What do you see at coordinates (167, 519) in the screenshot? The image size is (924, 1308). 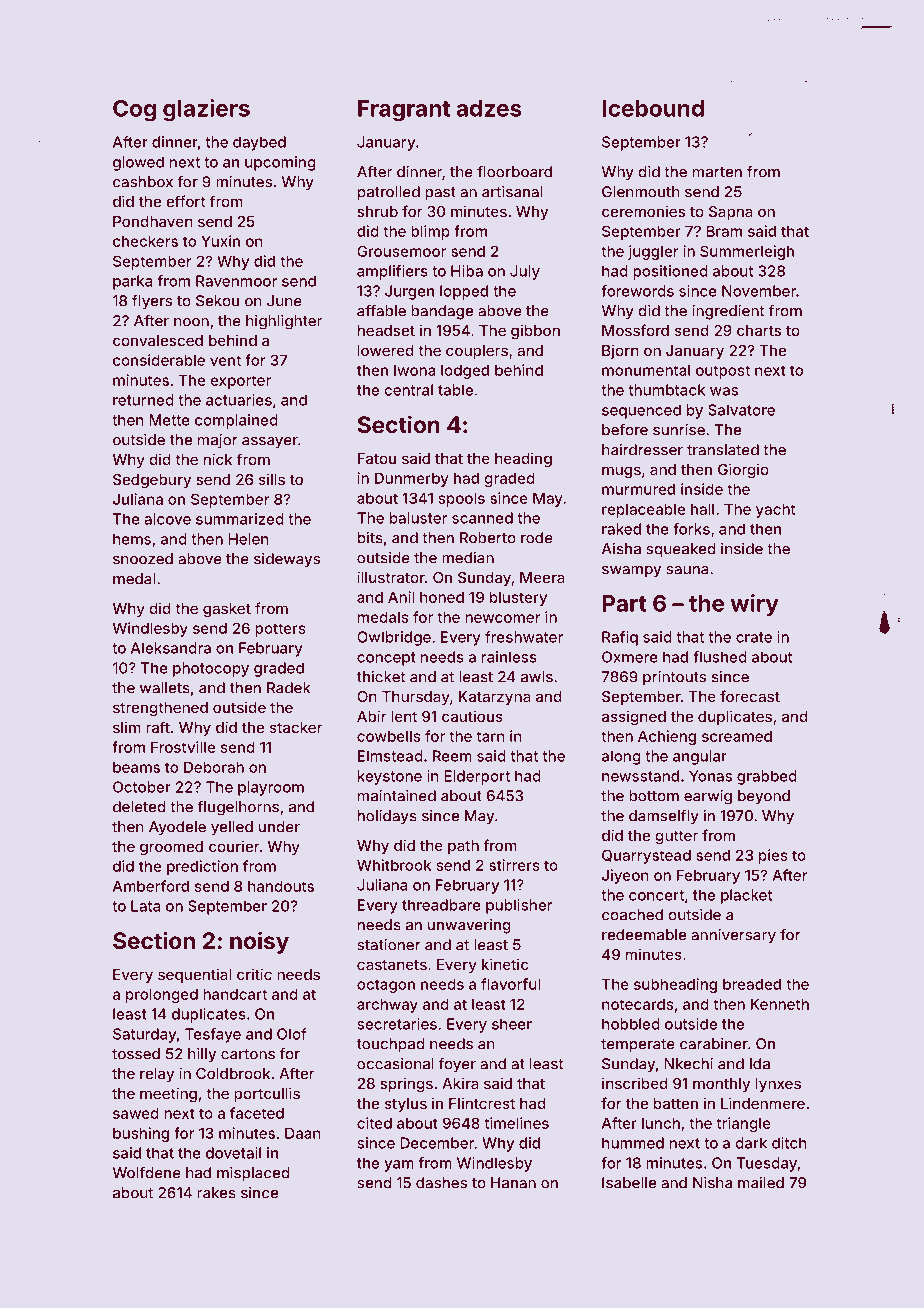 I see `alcove` at bounding box center [167, 519].
